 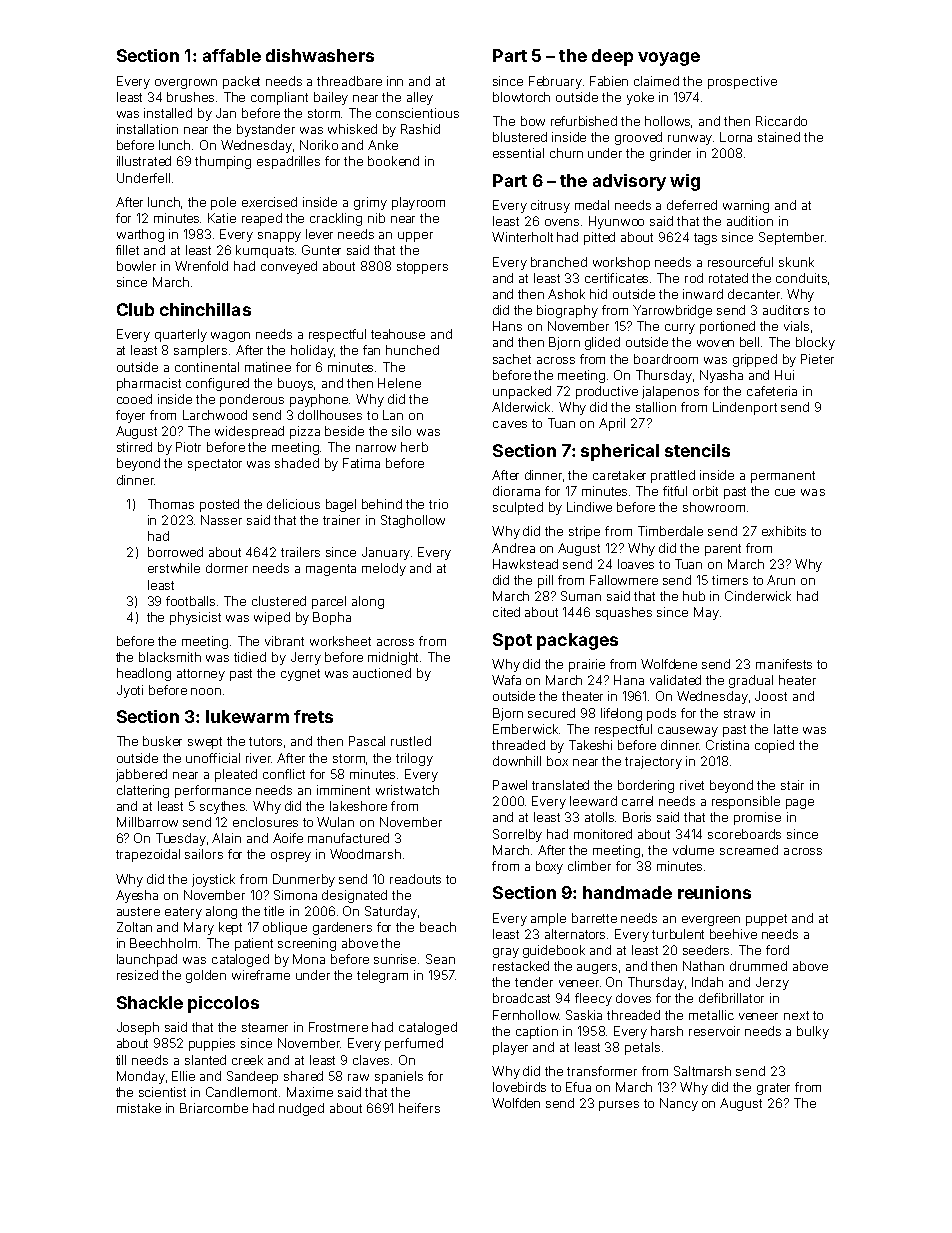 I want to click on affable, so click(x=232, y=55).
